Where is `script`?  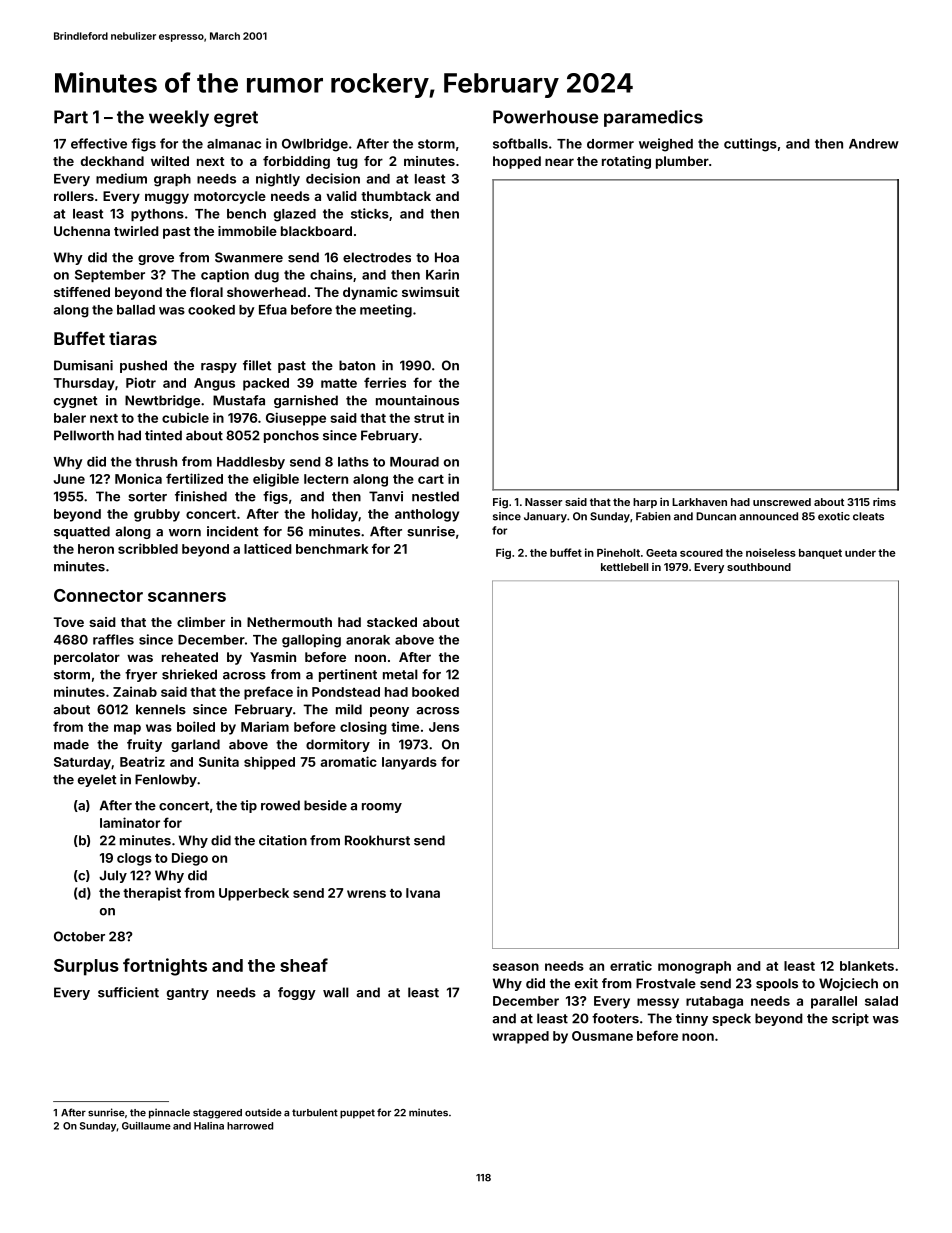
script is located at coordinates (850, 1019).
